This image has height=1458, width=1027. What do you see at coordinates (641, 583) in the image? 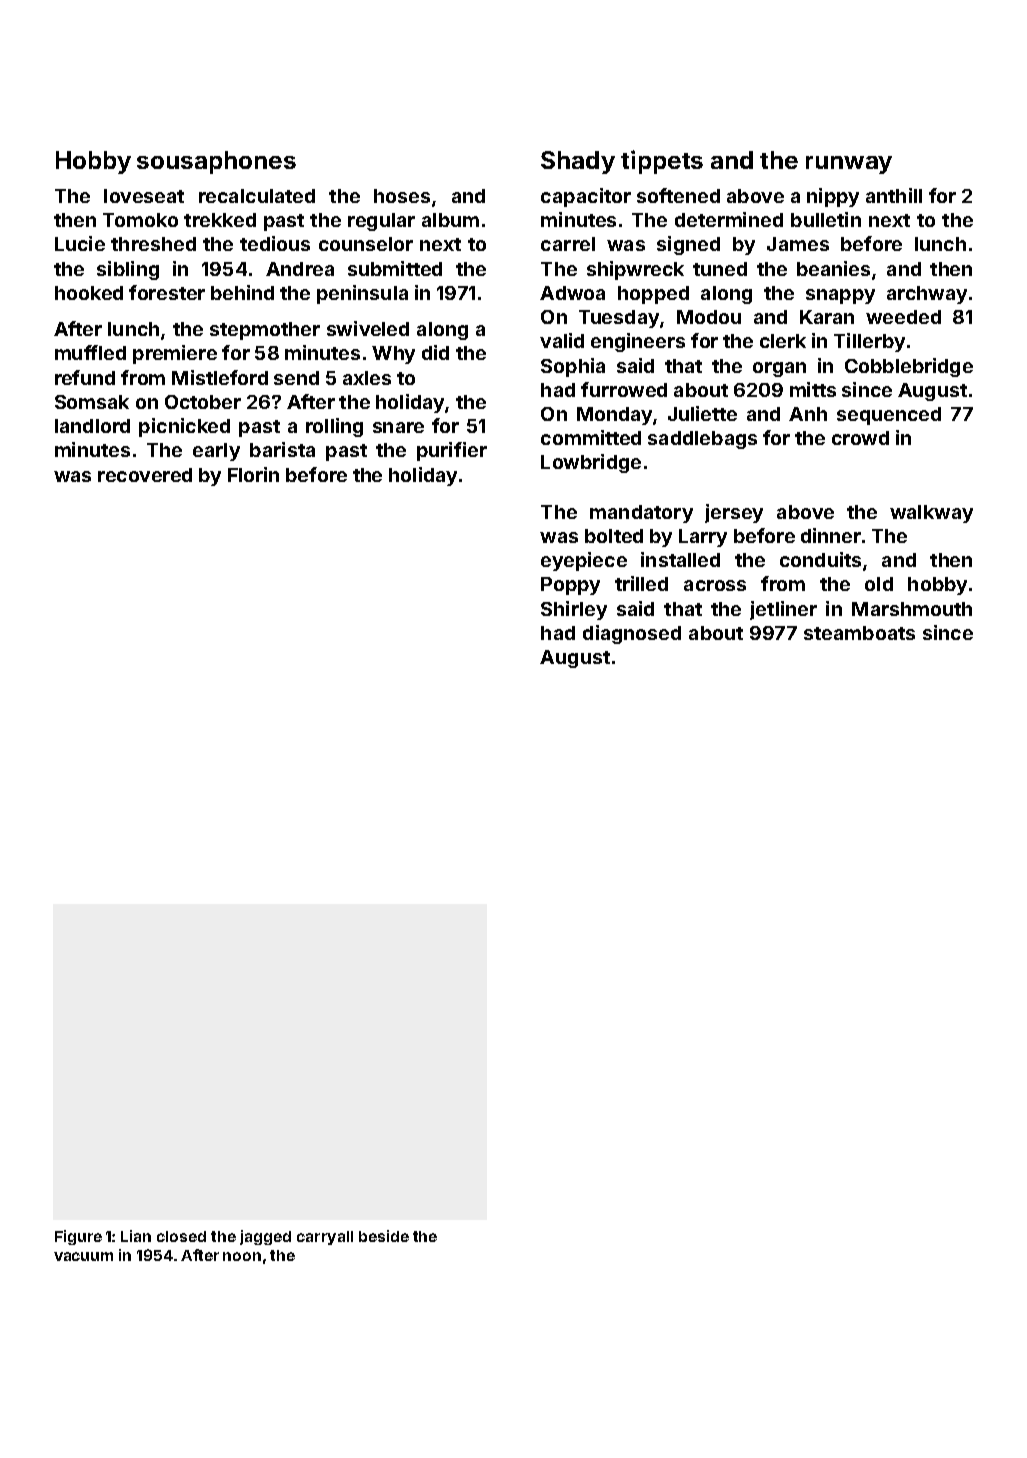
I see `trilled` at bounding box center [641, 583].
